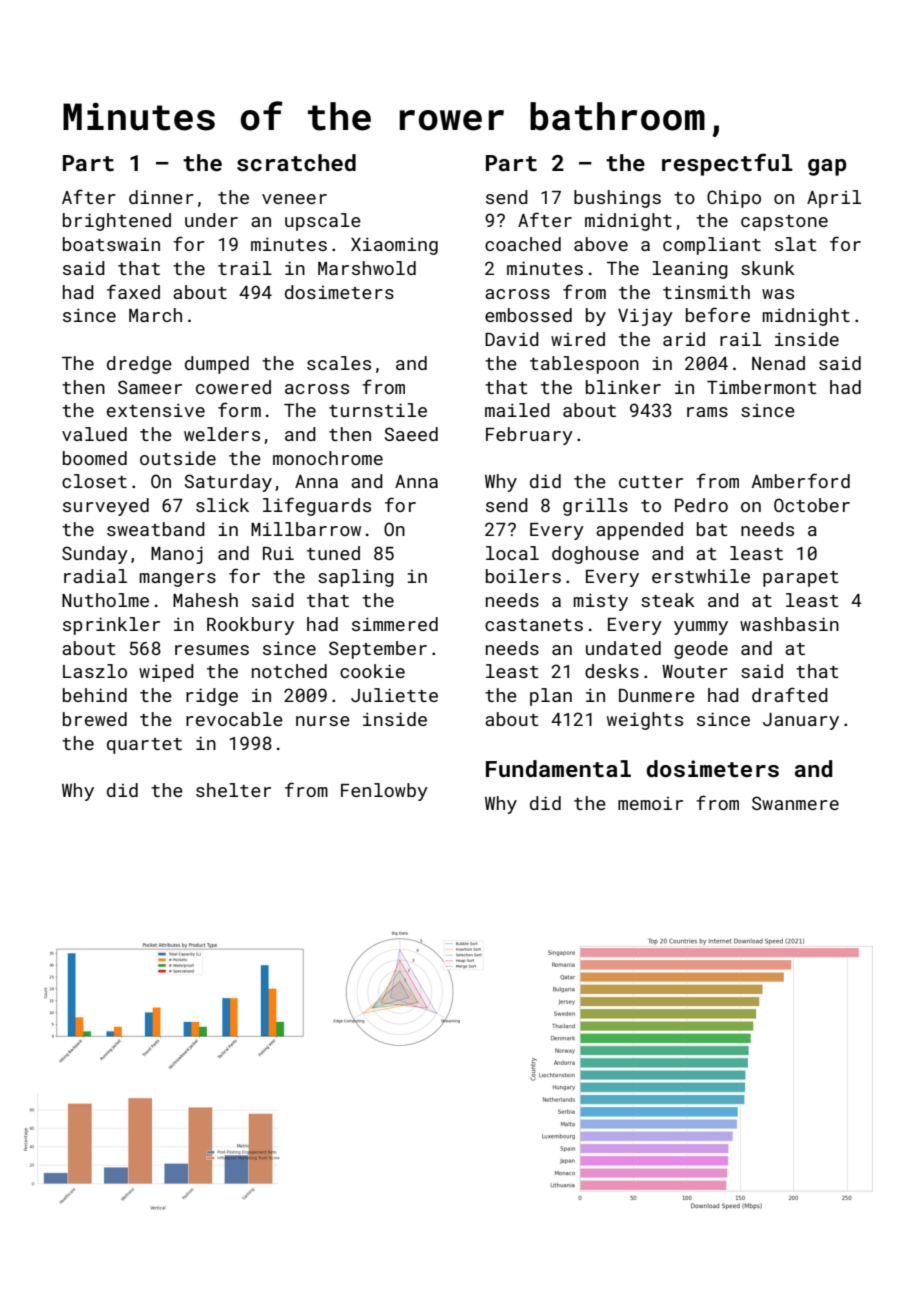  Describe the element at coordinates (795, 244) in the page. I see `slat` at that location.
